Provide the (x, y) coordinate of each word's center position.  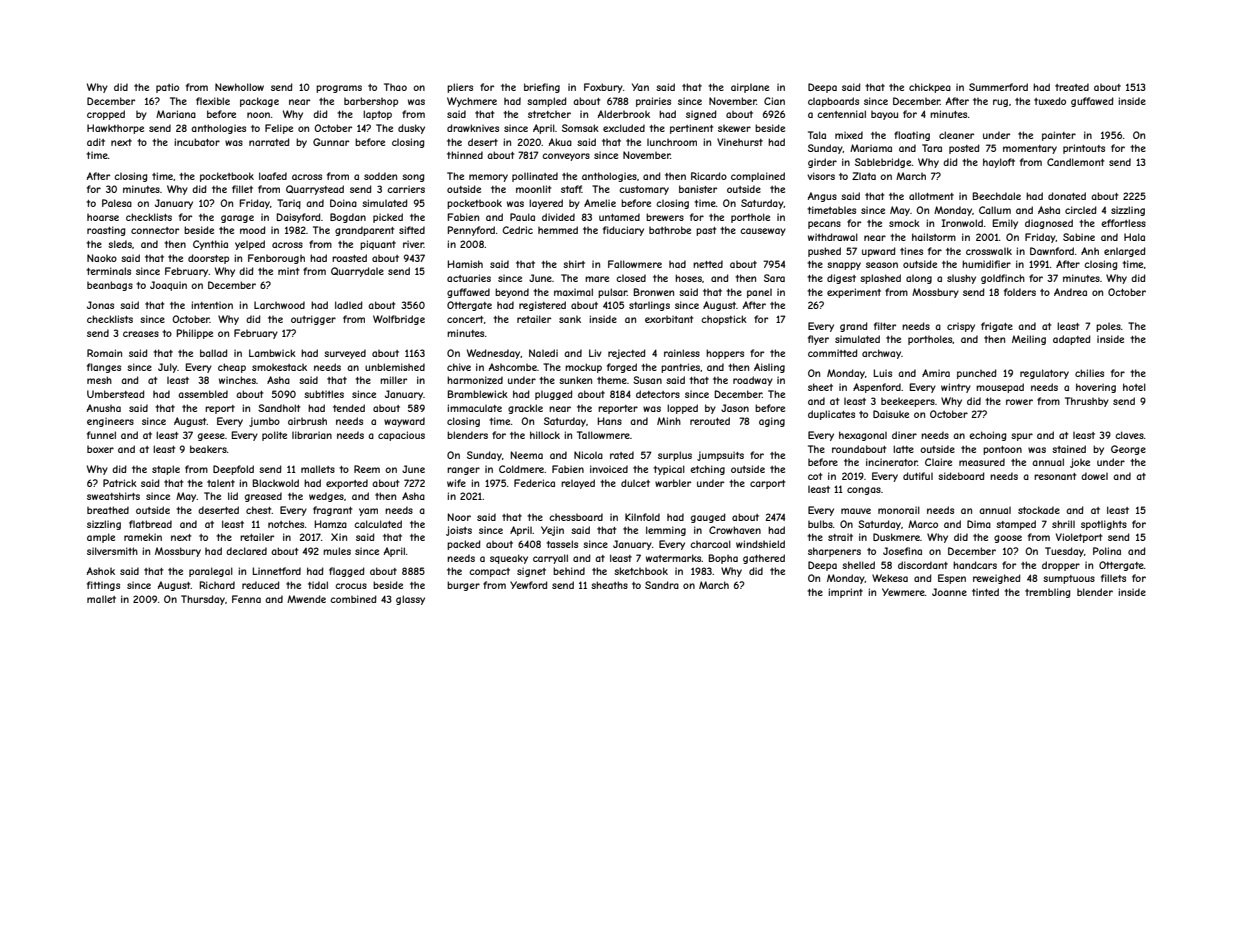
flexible (213, 101)
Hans (609, 421)
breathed (108, 510)
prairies (653, 102)
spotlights (1104, 525)
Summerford (998, 87)
